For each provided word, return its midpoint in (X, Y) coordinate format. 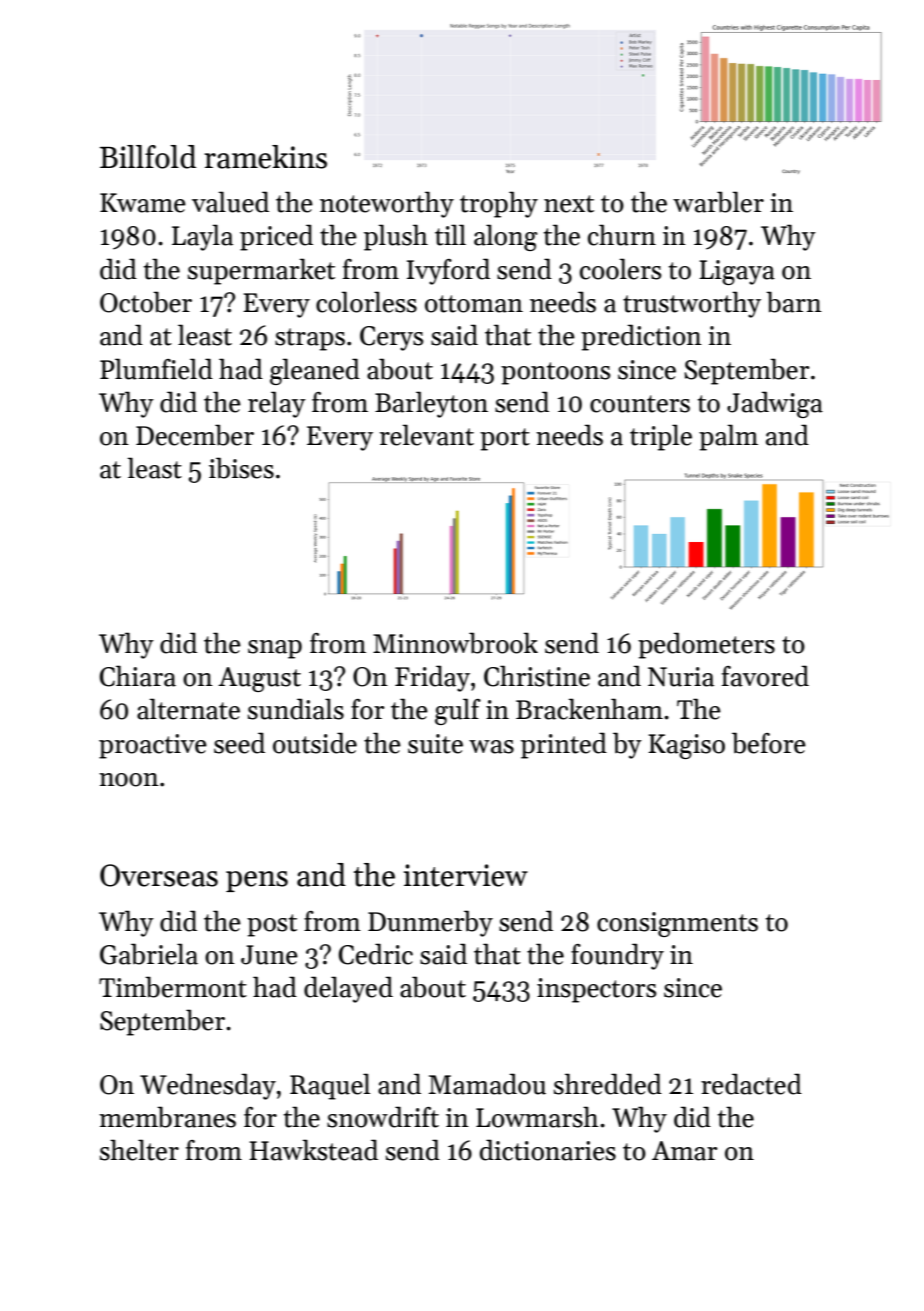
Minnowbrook (455, 643)
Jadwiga (775, 404)
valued (230, 202)
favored (765, 676)
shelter (139, 1150)
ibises (241, 468)
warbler (718, 202)
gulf (458, 711)
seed (239, 743)
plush (396, 237)
